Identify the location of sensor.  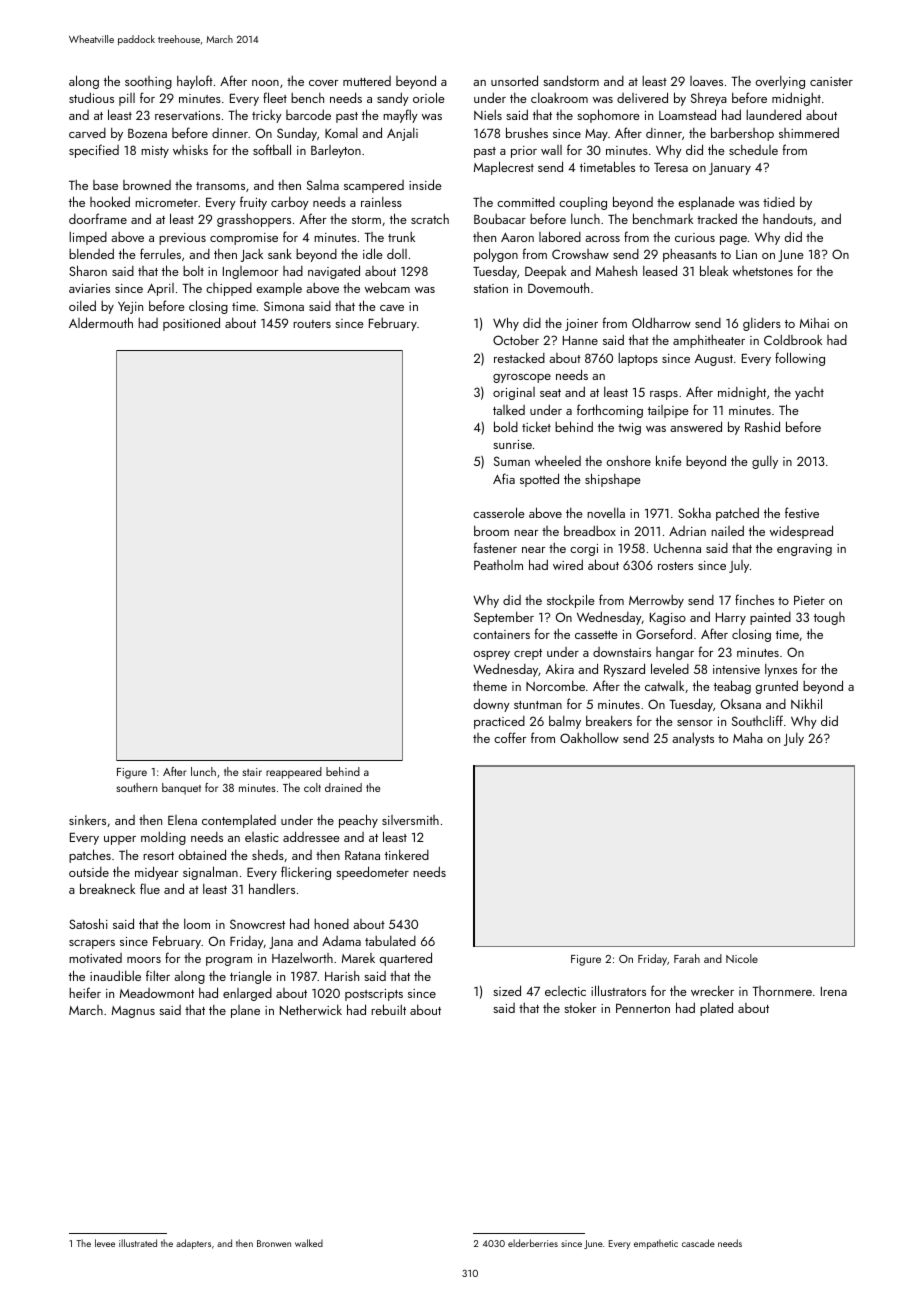
(695, 723).
